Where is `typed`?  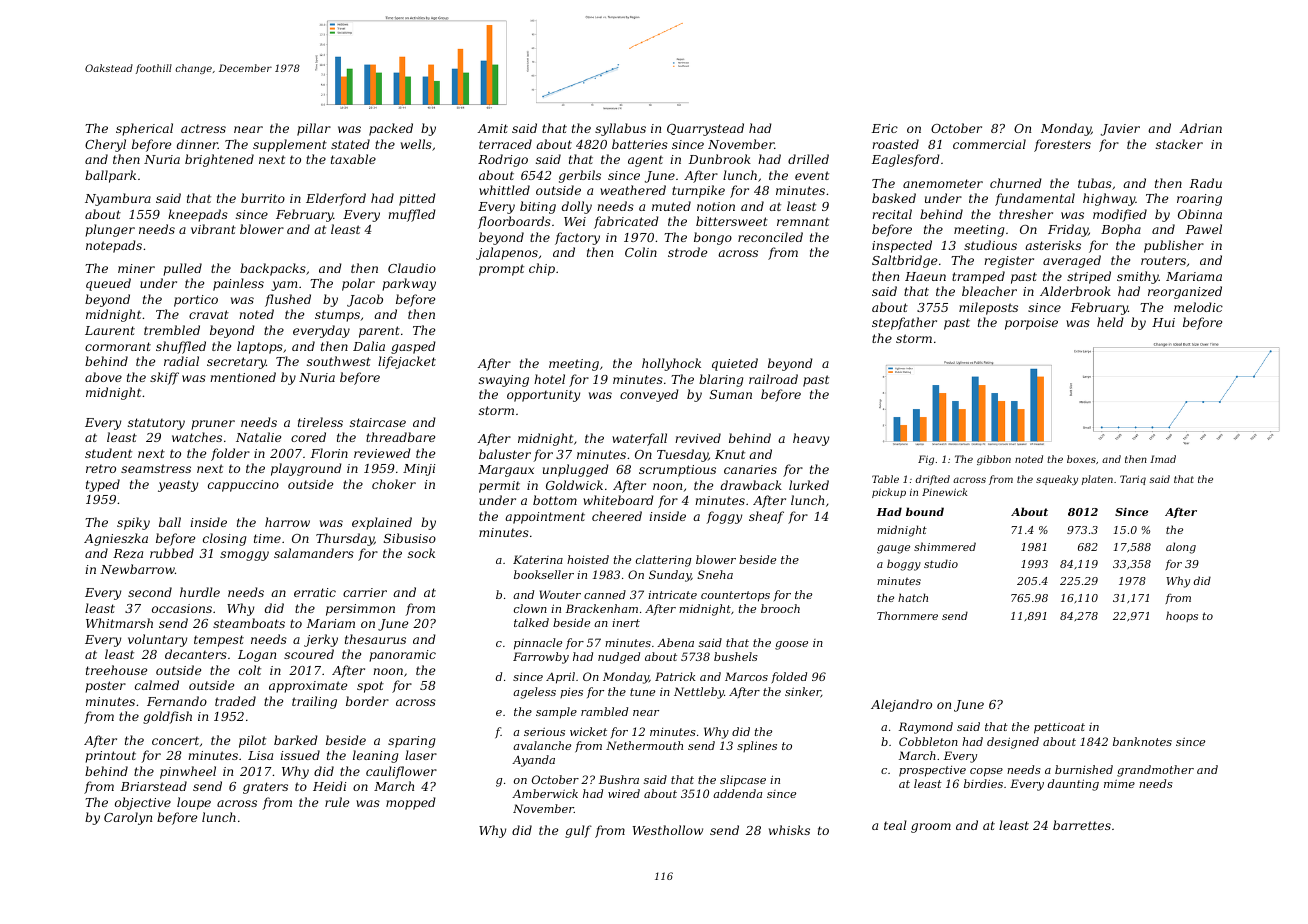
typed is located at coordinates (103, 485).
